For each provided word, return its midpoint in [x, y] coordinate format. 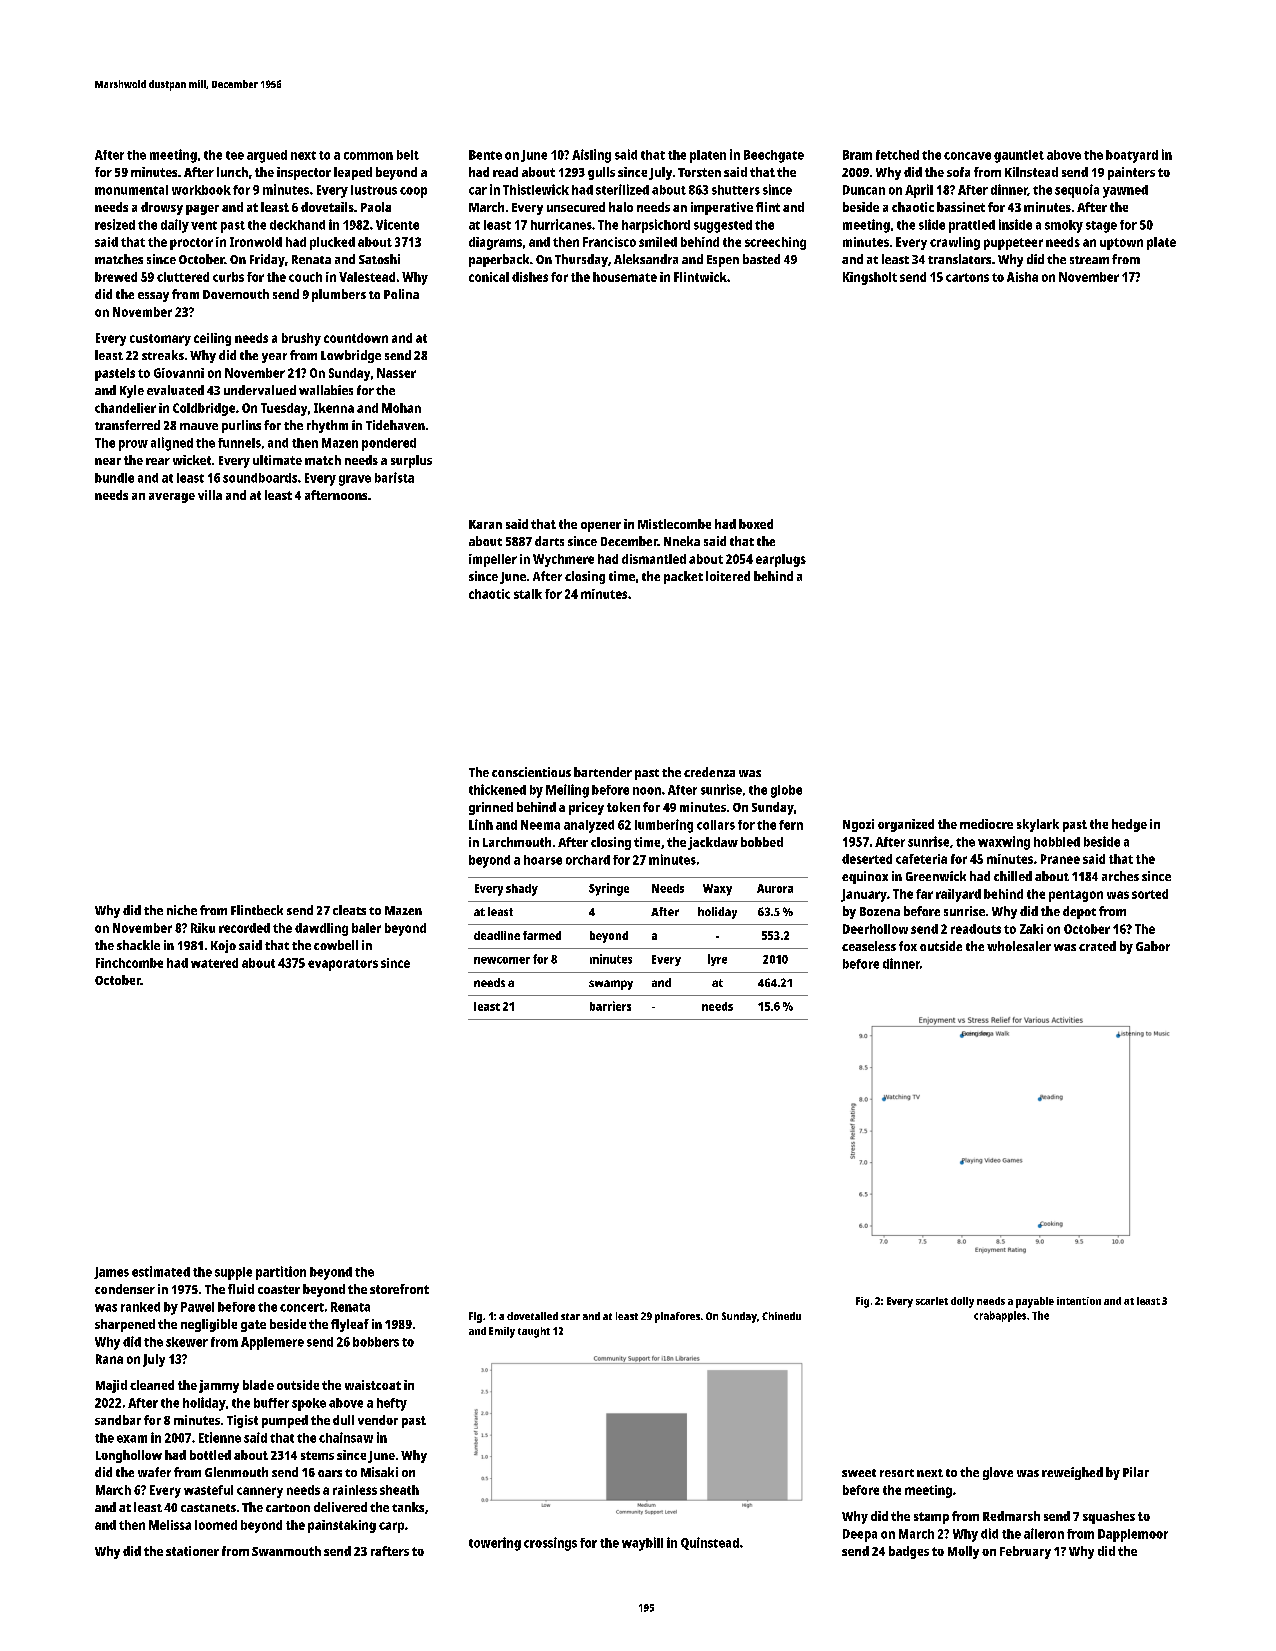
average [172, 498]
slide [932, 224]
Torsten [699, 172]
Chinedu [781, 1316]
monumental [131, 190]
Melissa [170, 1525]
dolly [962, 1302]
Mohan [401, 408]
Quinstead [710, 1543]
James [111, 1273]
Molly [963, 1552]
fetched [897, 155]
